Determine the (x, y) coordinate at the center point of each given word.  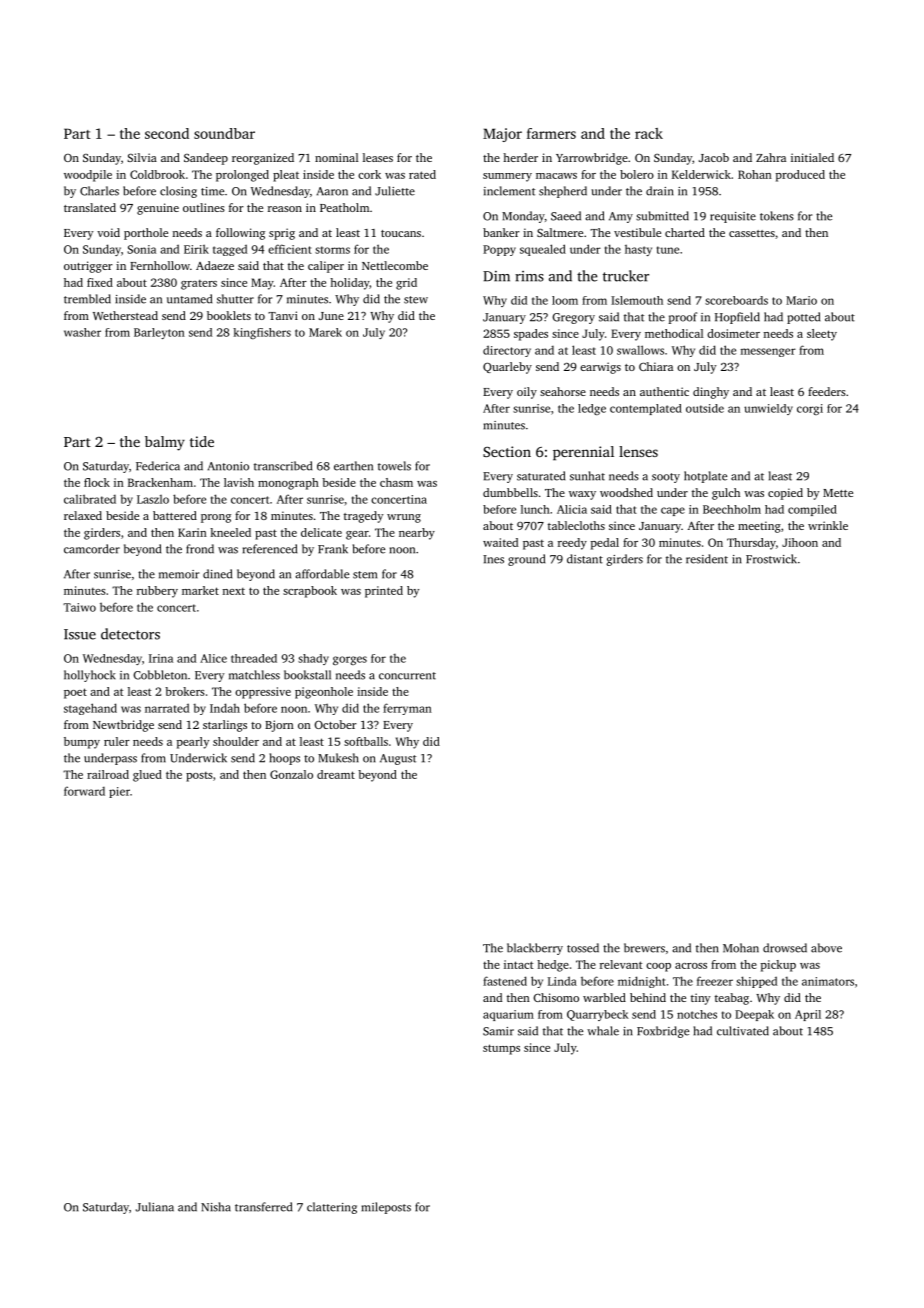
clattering (332, 1208)
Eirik (196, 249)
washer (82, 332)
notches (697, 1014)
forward (84, 791)
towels (394, 466)
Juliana (155, 1207)
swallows (640, 350)
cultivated (743, 1031)
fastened (505, 981)
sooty (666, 478)
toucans (401, 233)
